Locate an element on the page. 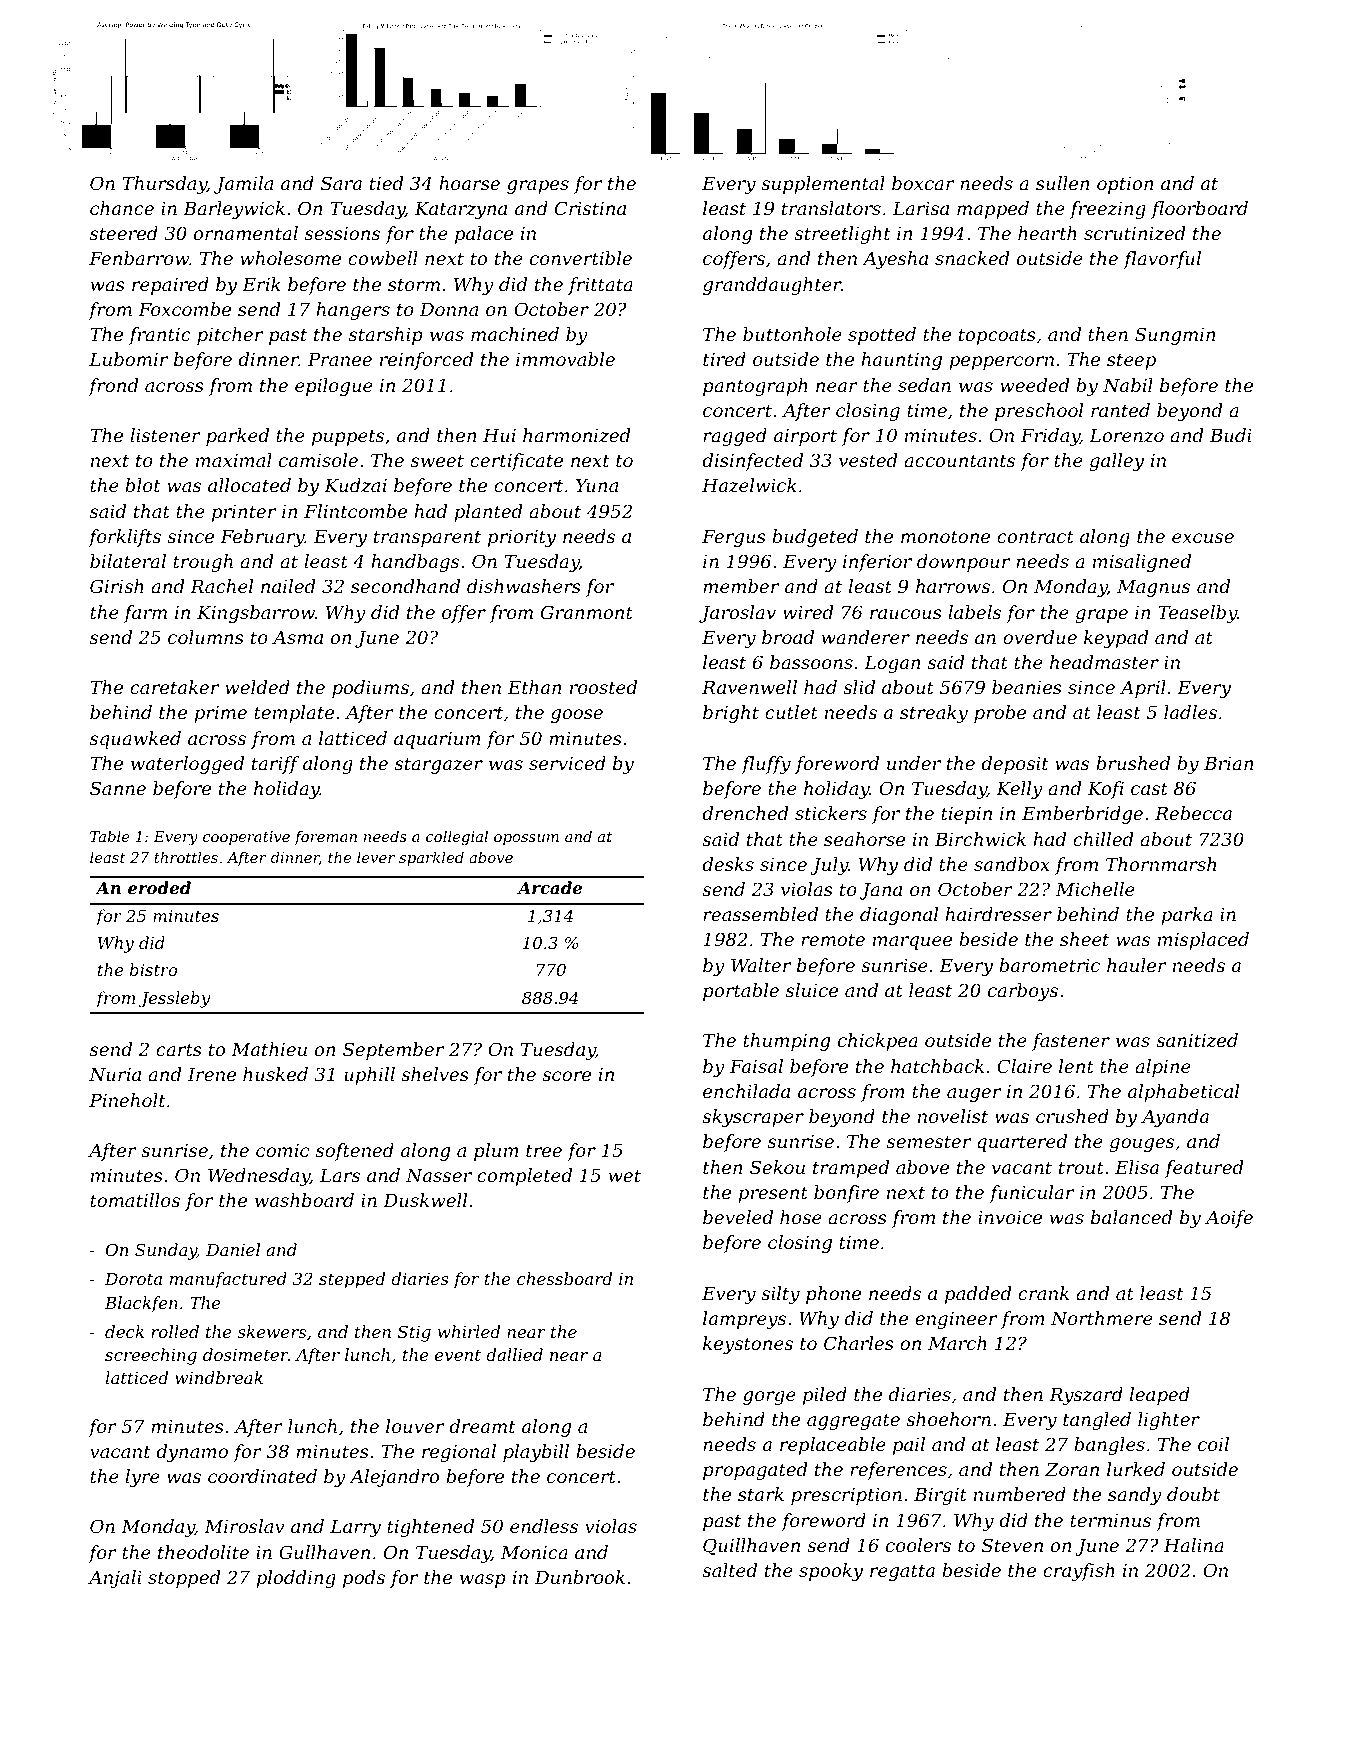 The height and width of the document is (1742, 1346). misaligned is located at coordinates (1142, 563).
